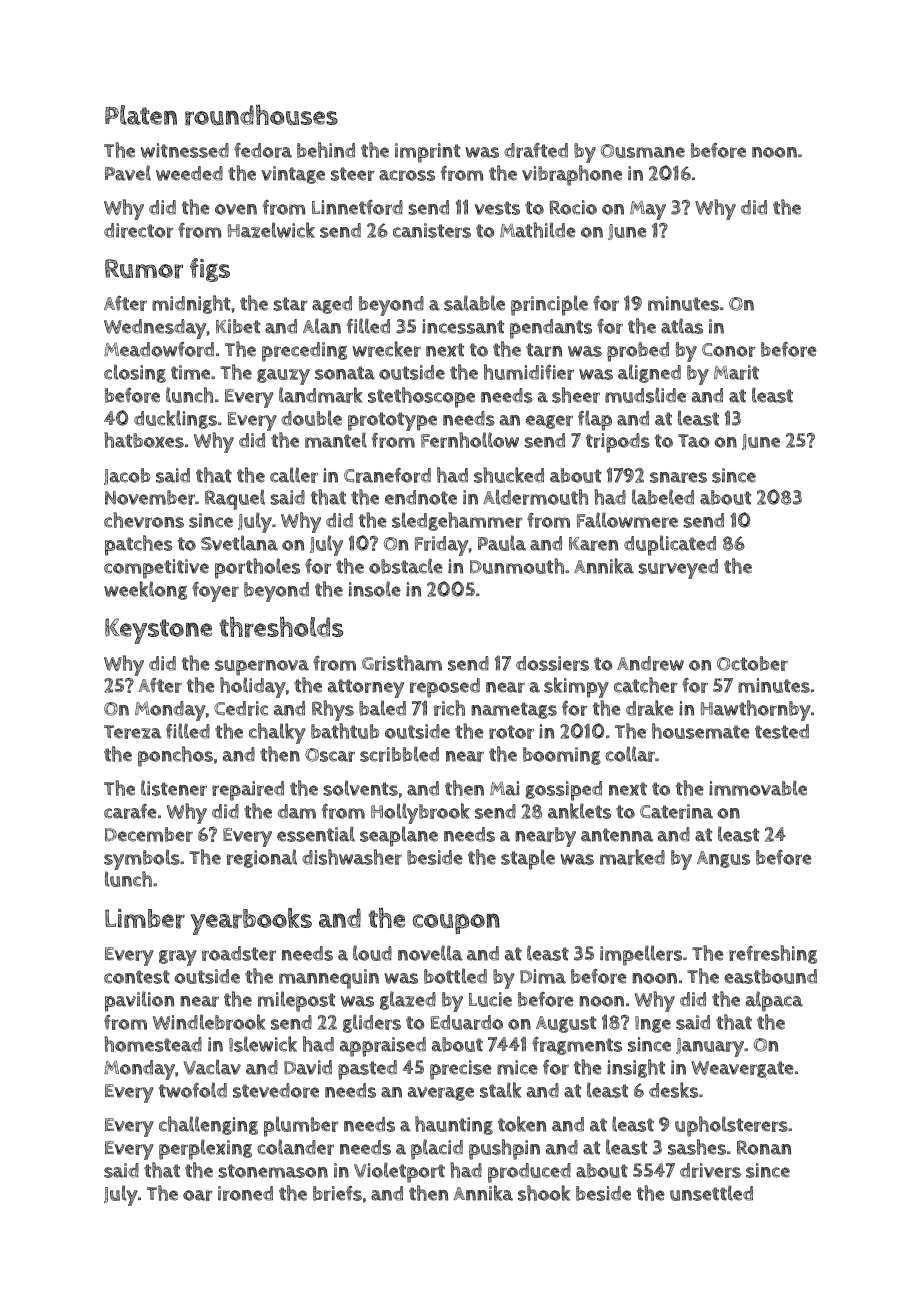 This screenshot has height=1308, width=924. What do you see at coordinates (736, 372) in the screenshot?
I see `Marit` at bounding box center [736, 372].
